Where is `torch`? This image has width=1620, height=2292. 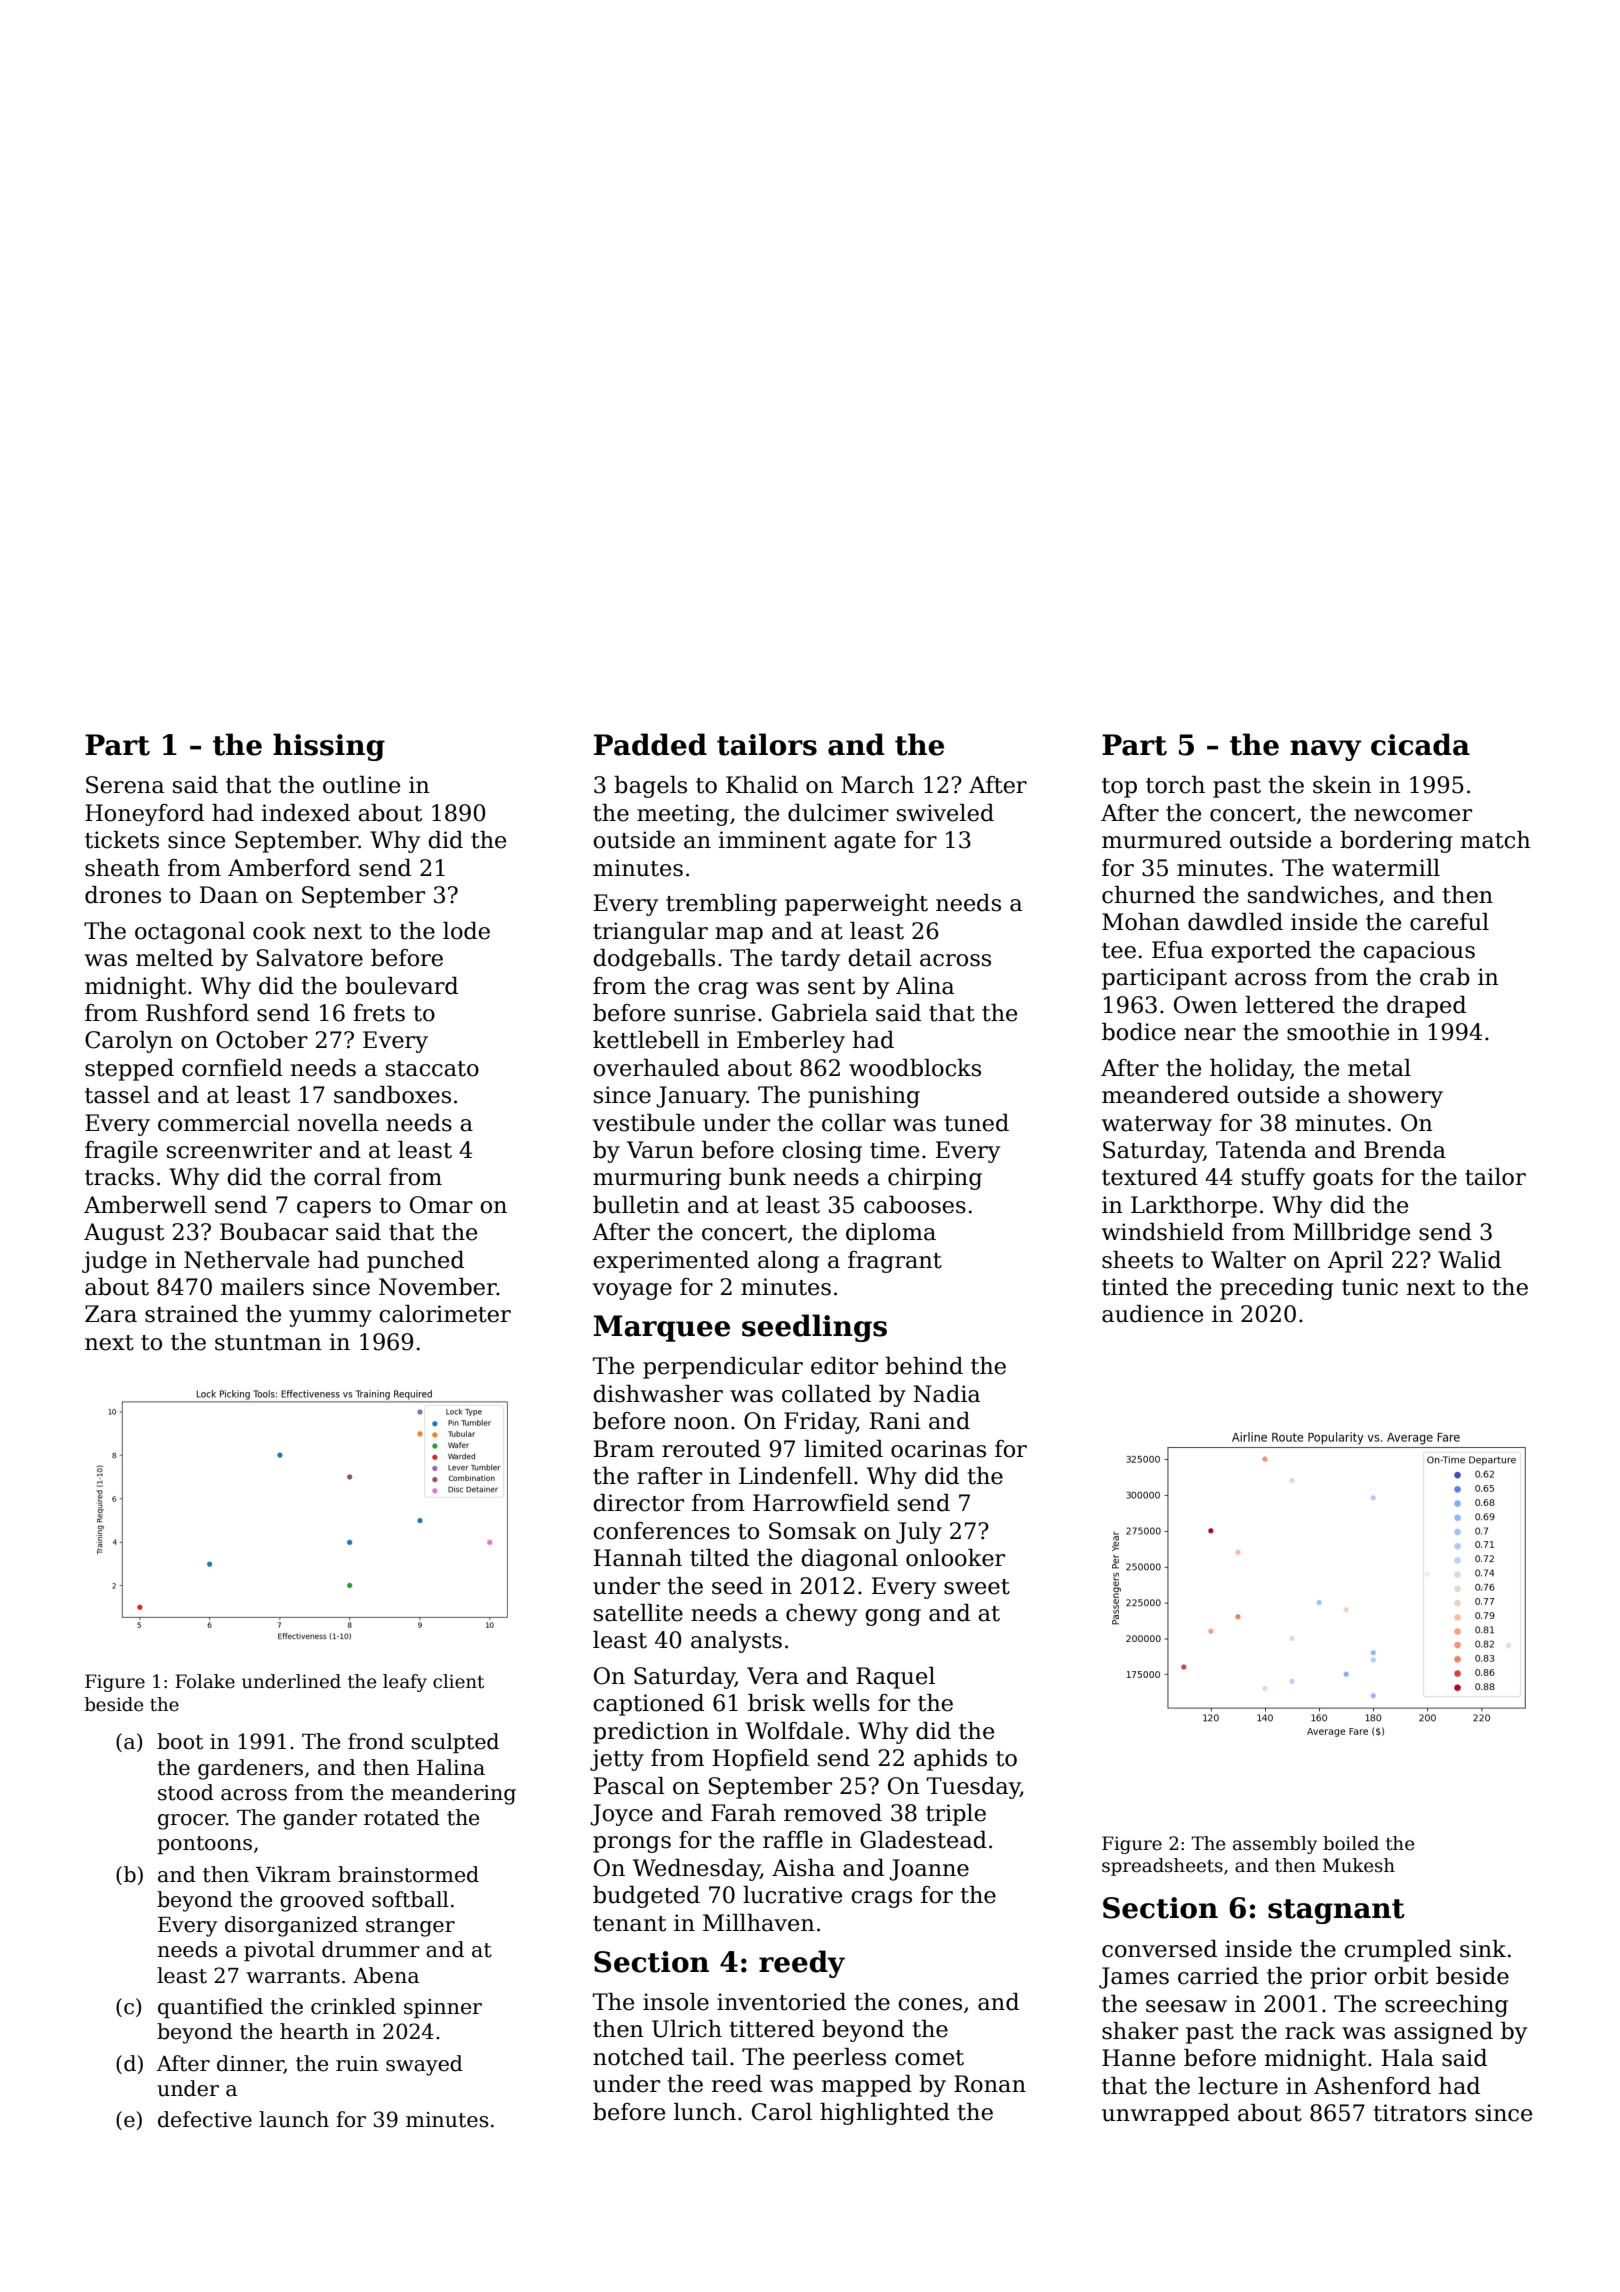 torch is located at coordinates (1175, 785).
